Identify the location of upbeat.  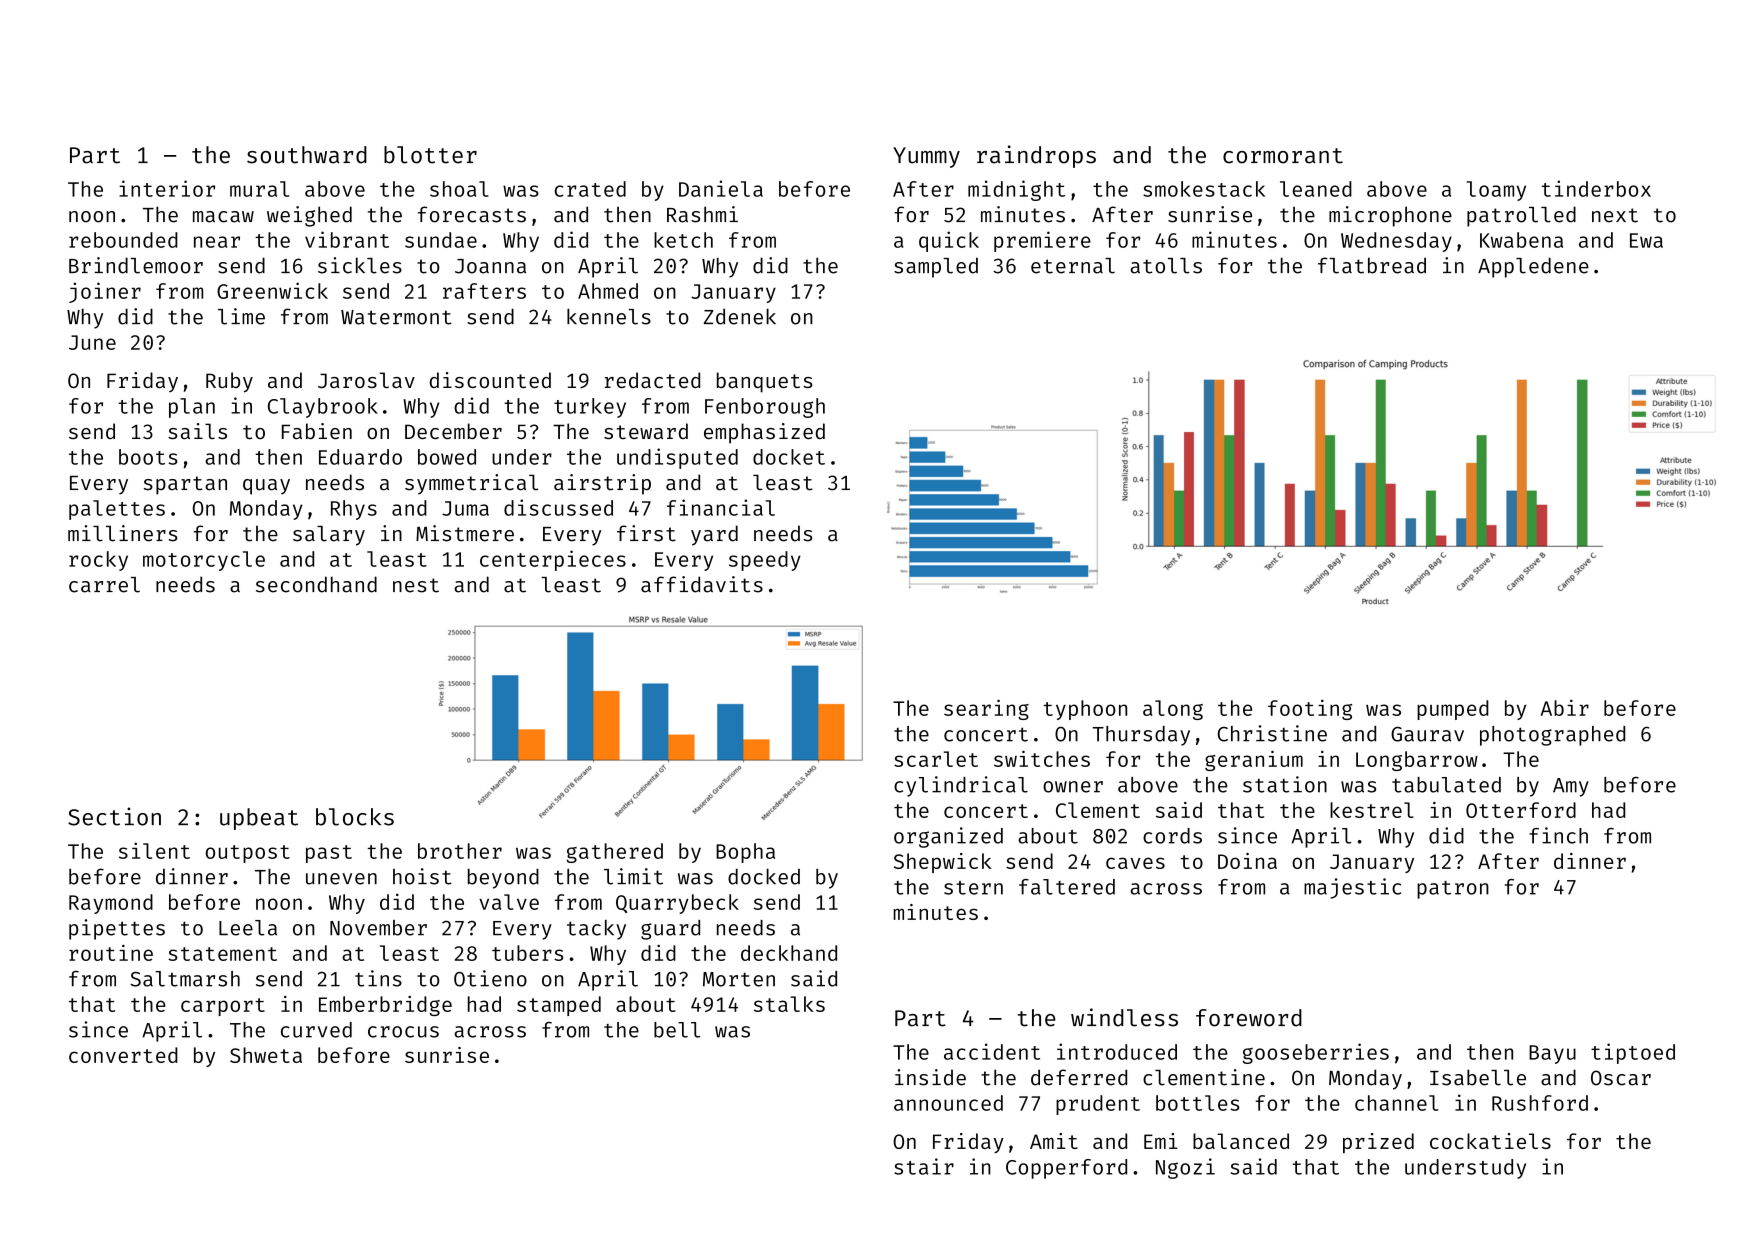
(259, 819).
